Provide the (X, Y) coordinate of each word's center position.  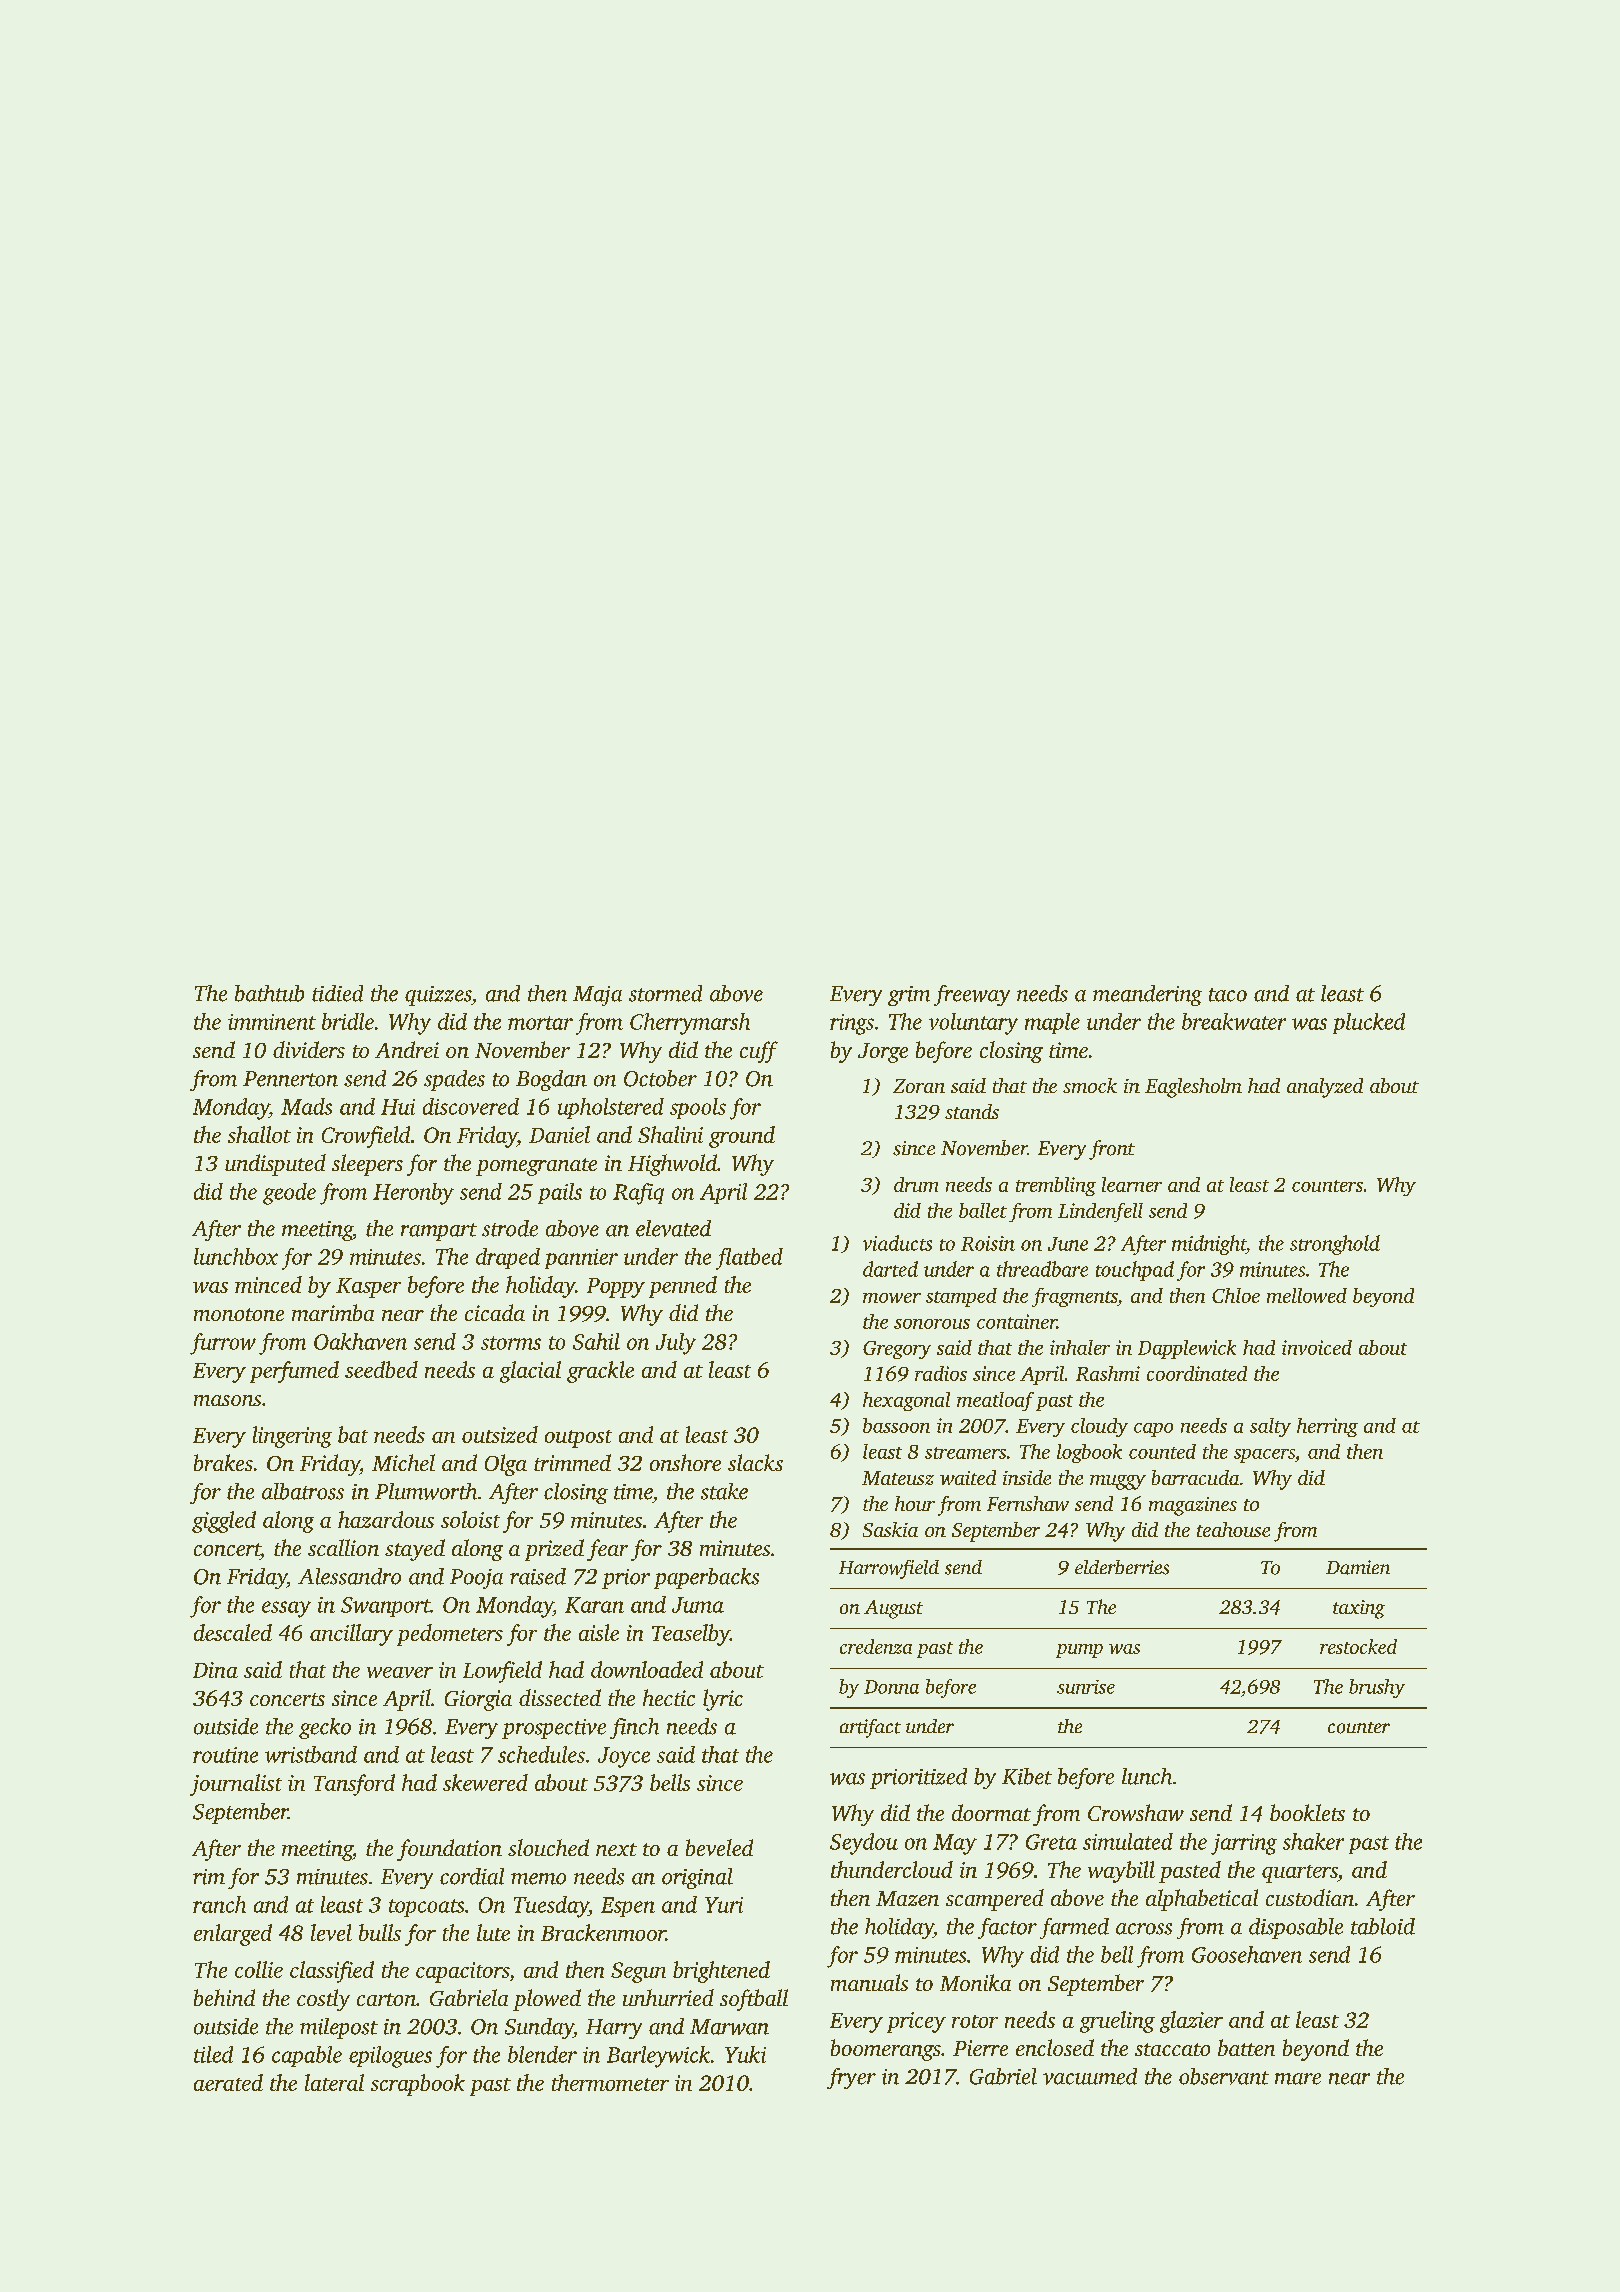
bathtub (269, 993)
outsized (500, 1434)
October (660, 1078)
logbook (1089, 1453)
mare (1298, 2079)
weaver (400, 1672)
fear (607, 1550)
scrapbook (418, 2085)
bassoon (896, 1425)
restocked (1358, 1646)
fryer (851, 2078)
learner (1132, 1184)
